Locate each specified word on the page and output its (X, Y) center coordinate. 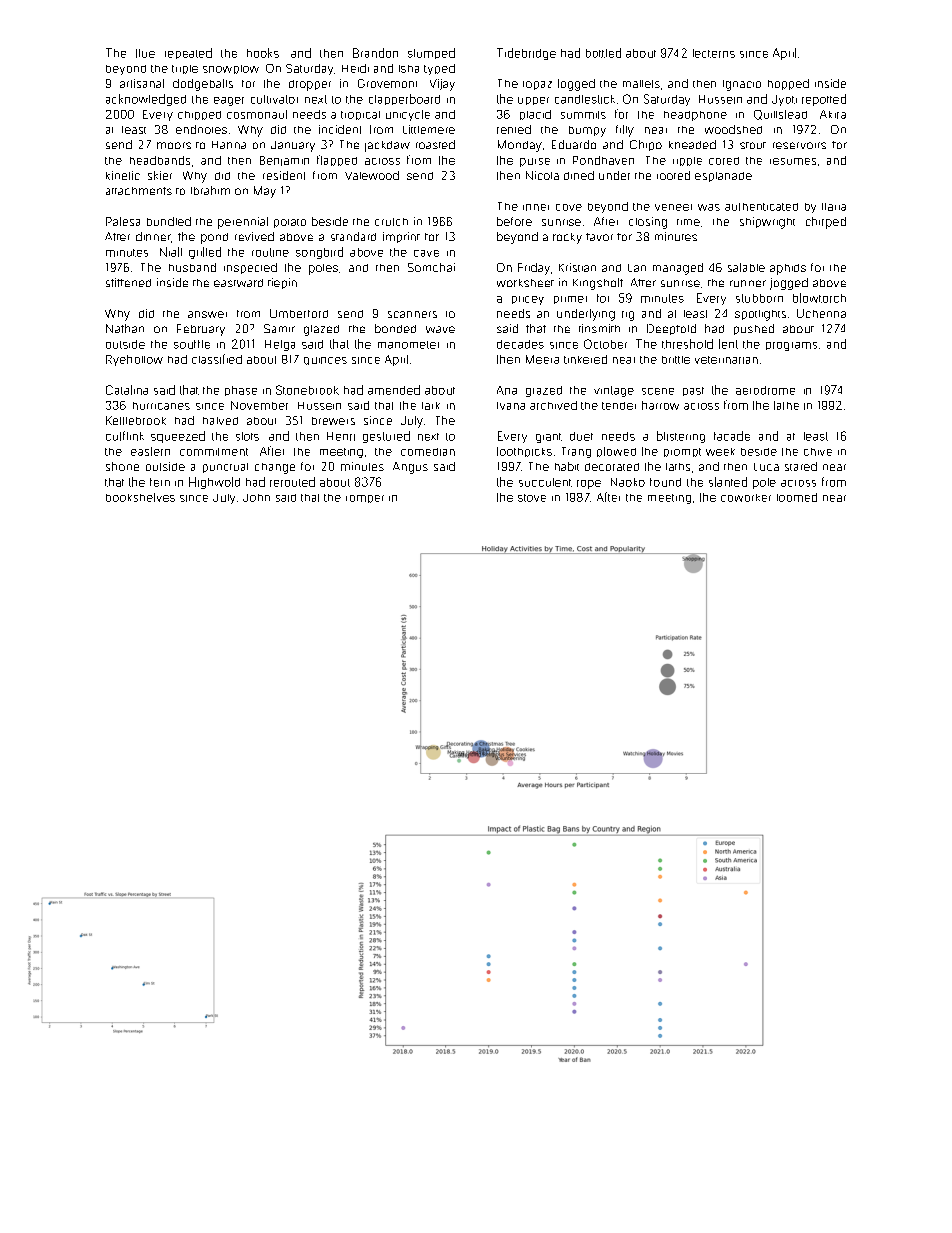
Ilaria (834, 207)
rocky (567, 238)
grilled (205, 253)
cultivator (274, 99)
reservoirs (799, 145)
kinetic (123, 175)
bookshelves (140, 497)
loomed (797, 497)
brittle (676, 360)
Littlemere (429, 129)
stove (532, 498)
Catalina (127, 390)
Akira (833, 114)
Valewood (372, 175)
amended (394, 390)
